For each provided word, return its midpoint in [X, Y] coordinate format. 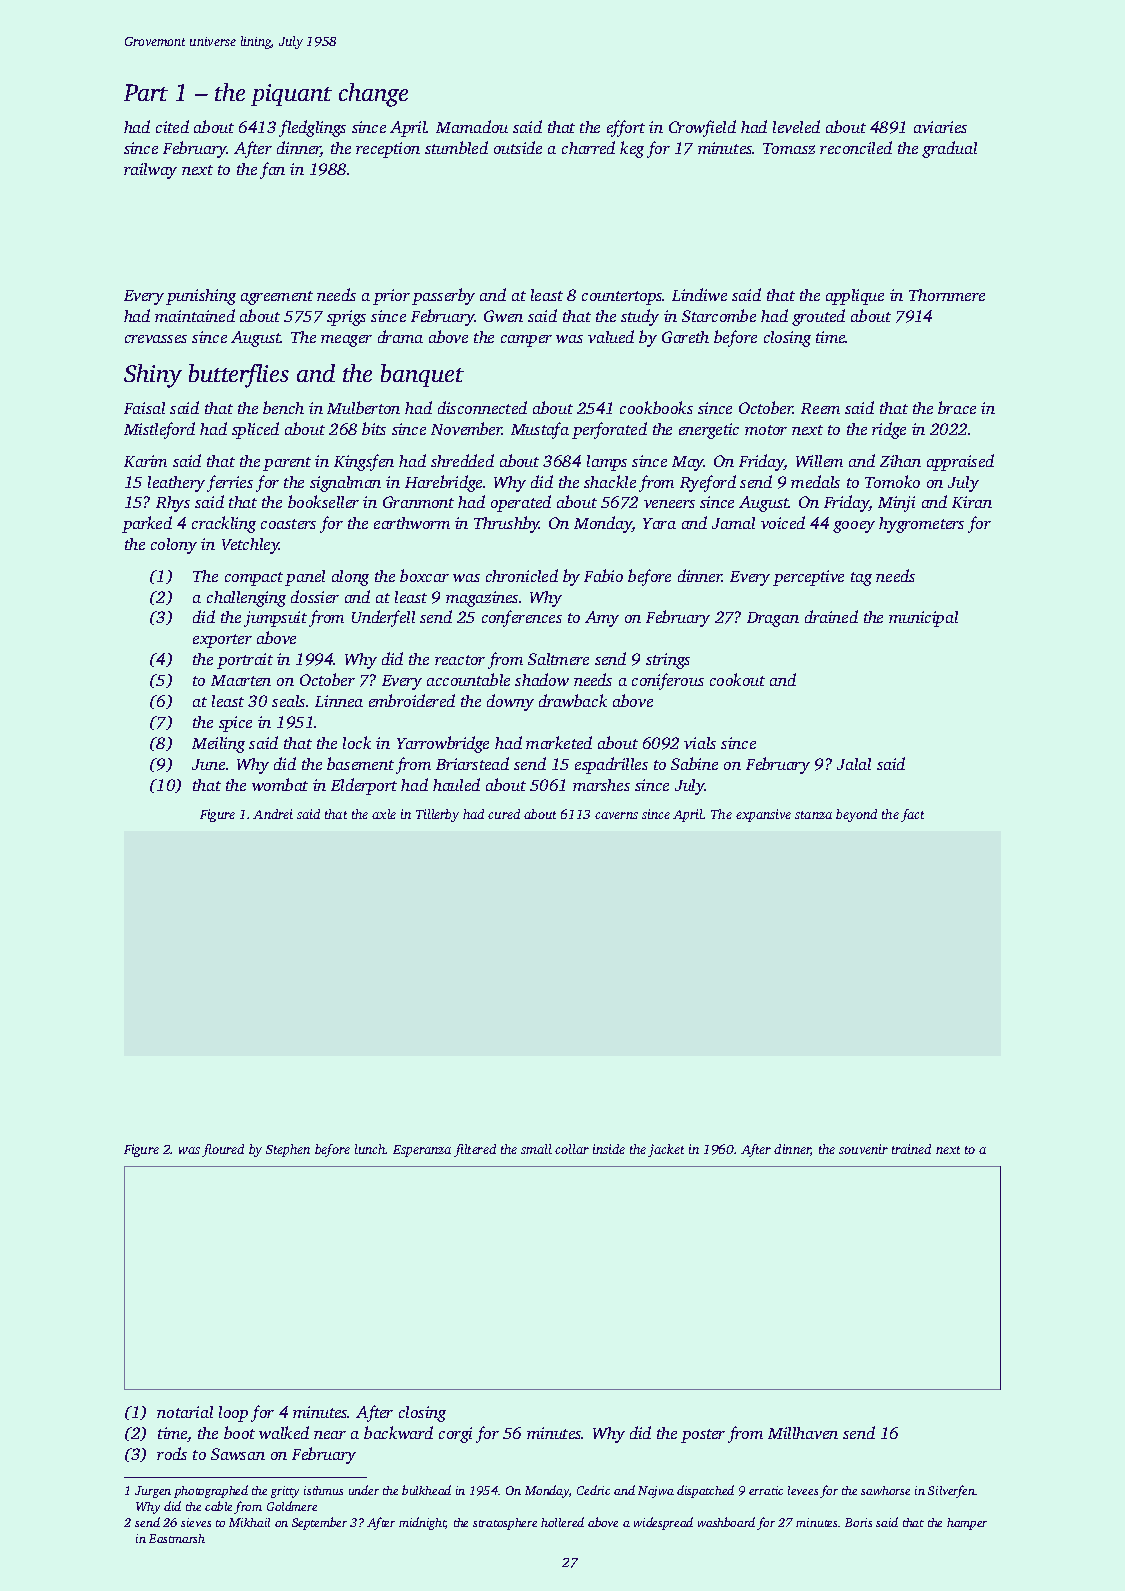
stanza [813, 815]
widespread [663, 1523]
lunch [370, 1149]
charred [588, 147]
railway [150, 171]
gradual [949, 149]
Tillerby [437, 815]
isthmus [323, 1490]
